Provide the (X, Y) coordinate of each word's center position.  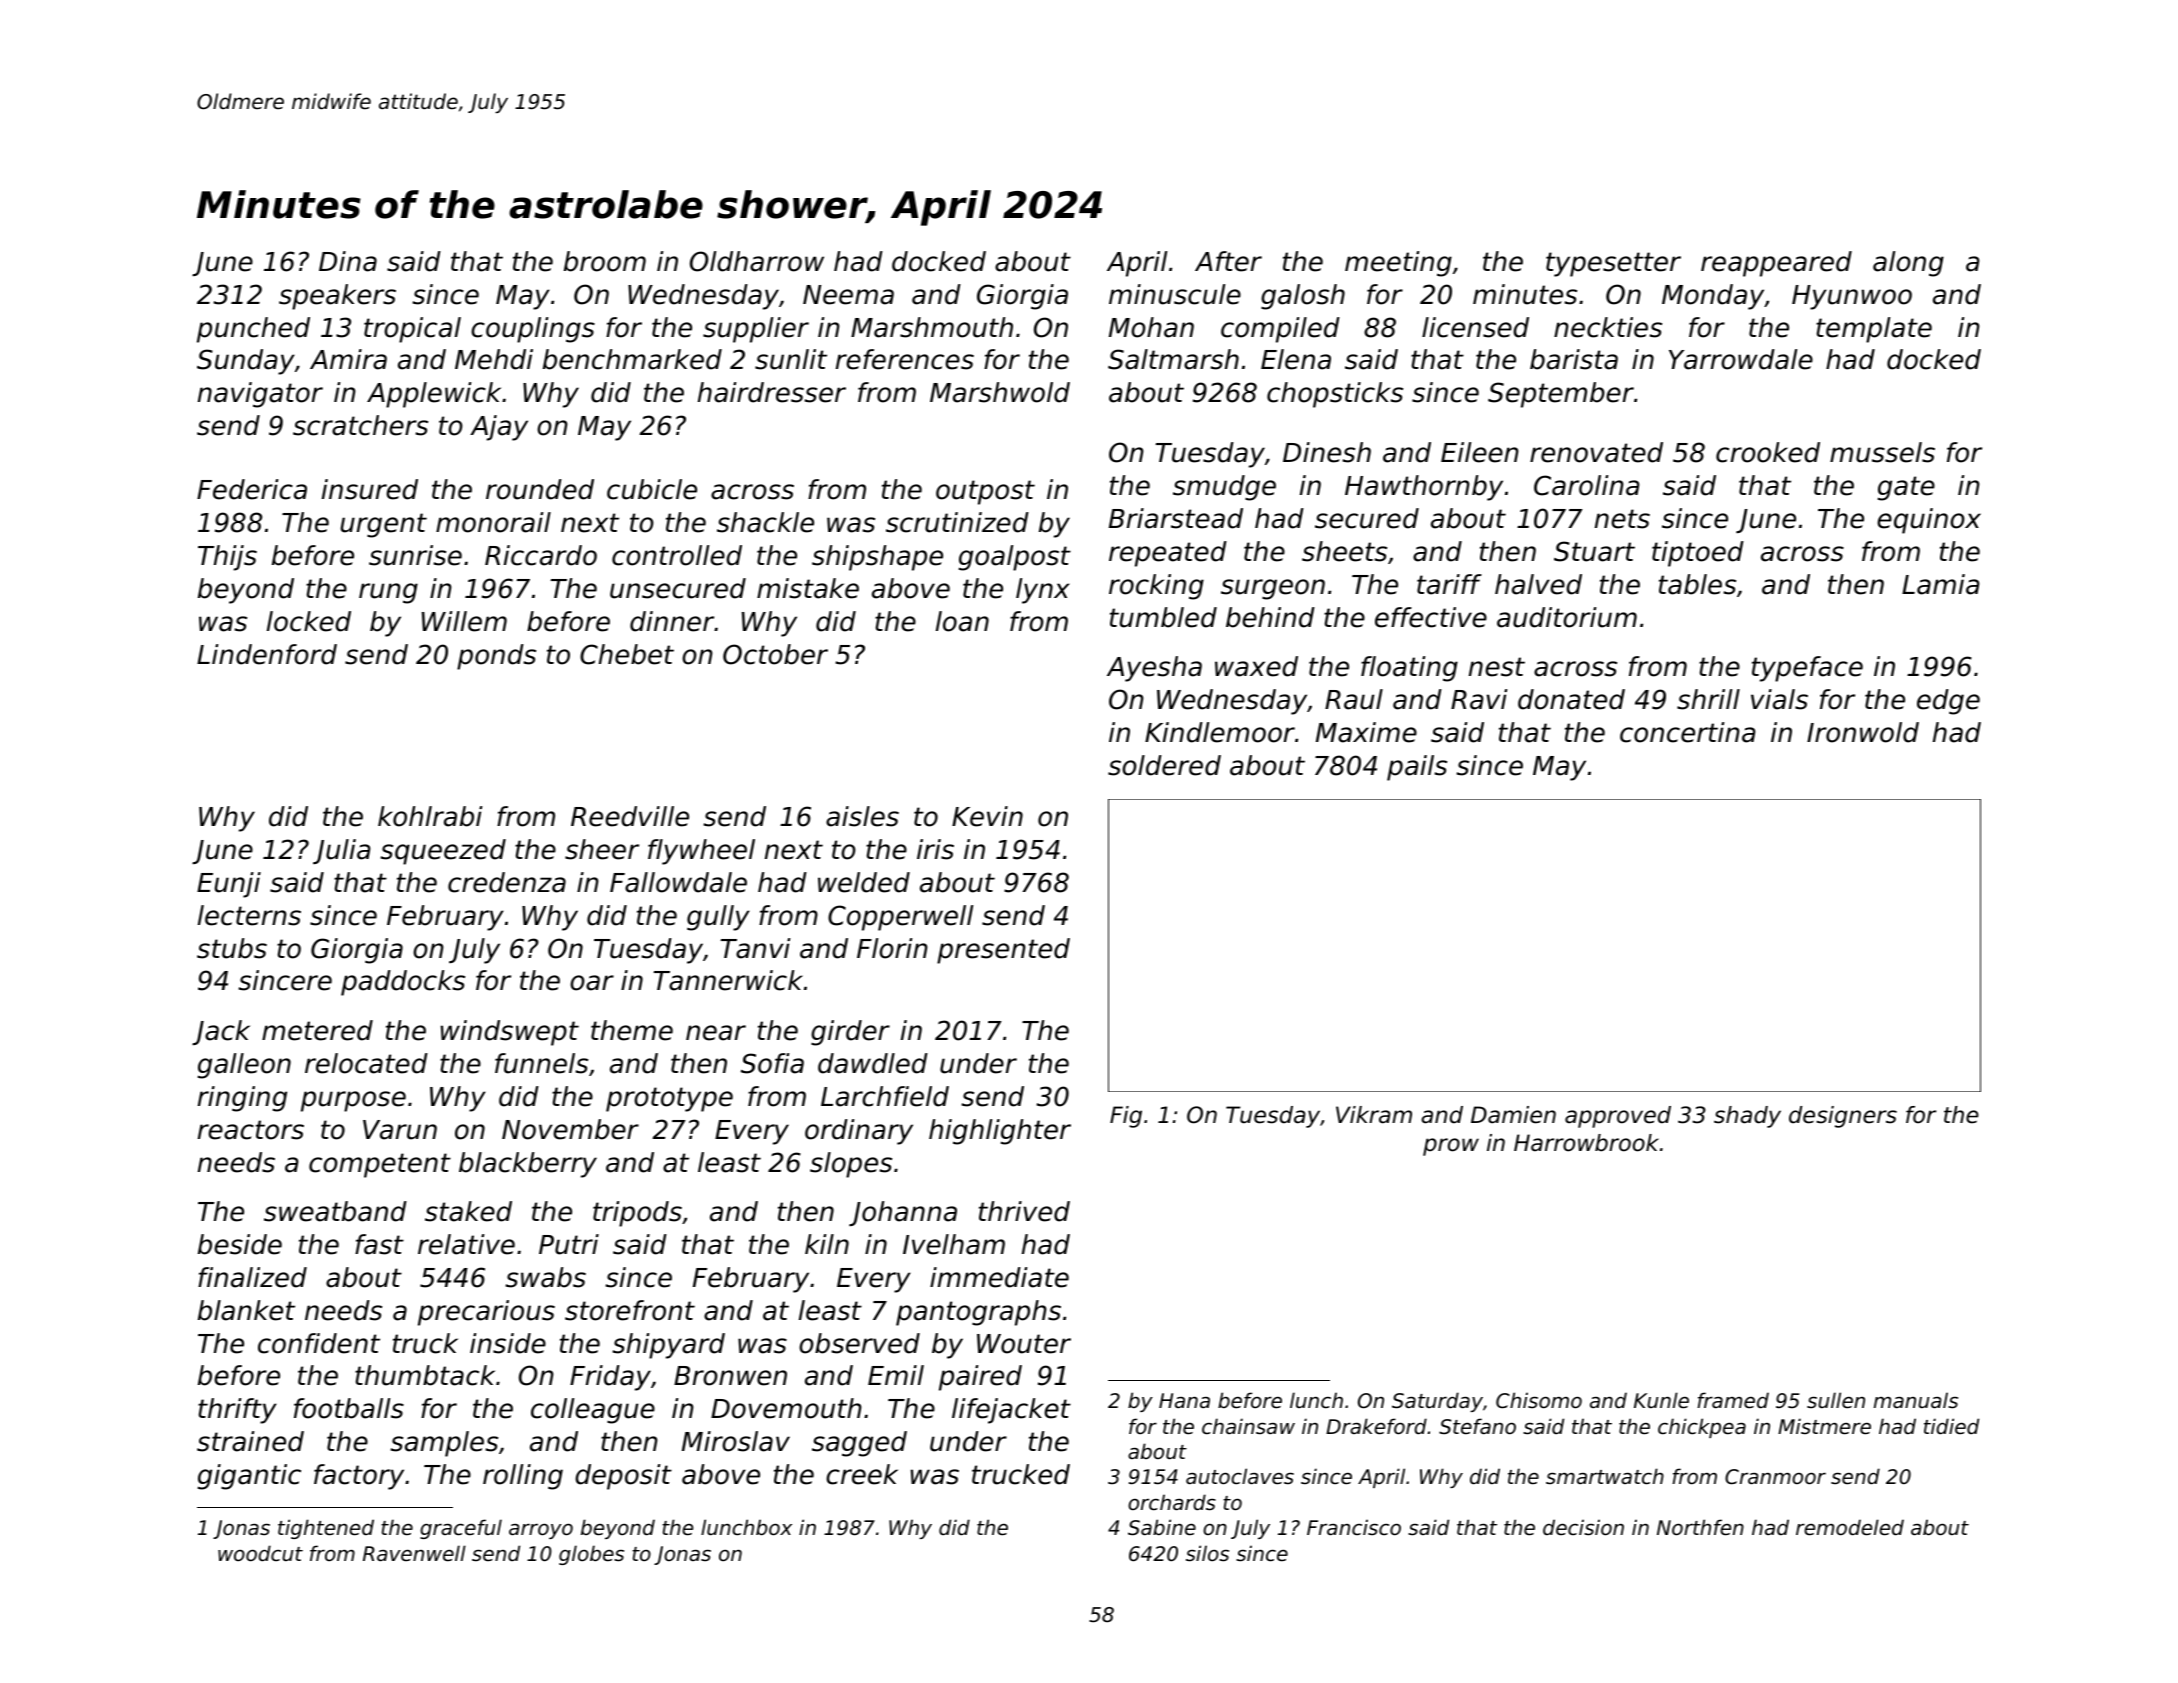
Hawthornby (1424, 488)
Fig (1126, 1117)
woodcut (260, 1553)
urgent (384, 525)
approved (1618, 1117)
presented (1003, 951)
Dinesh (1327, 452)
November (570, 1129)
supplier (756, 330)
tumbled (1163, 617)
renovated (1596, 452)
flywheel (701, 852)
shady (1747, 1117)
